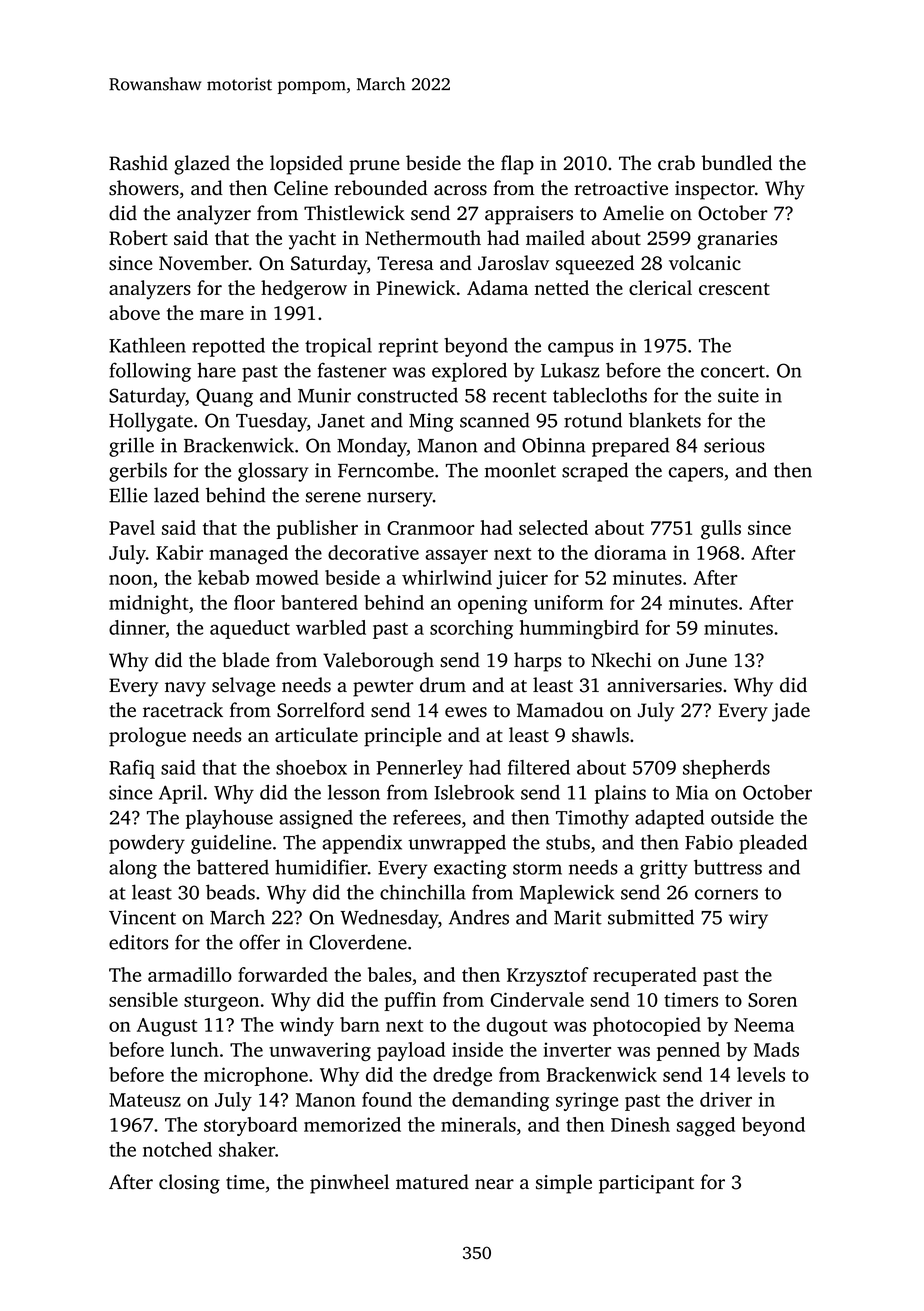  What do you see at coordinates (776, 1049) in the document?
I see `Mads` at bounding box center [776, 1049].
